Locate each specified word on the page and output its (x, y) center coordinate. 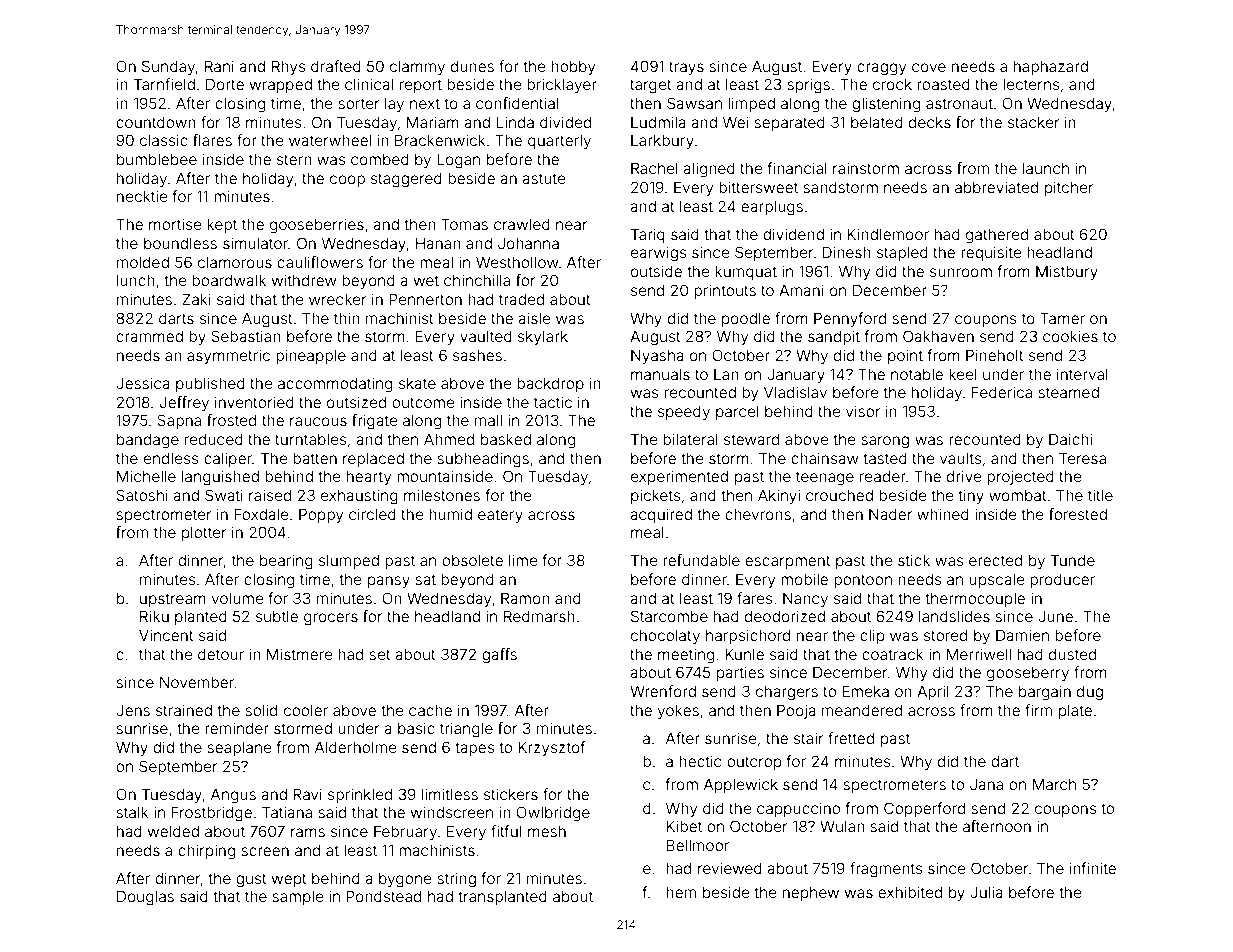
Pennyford (850, 319)
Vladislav (795, 392)
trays (686, 68)
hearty (369, 477)
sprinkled (360, 795)
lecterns (1031, 84)
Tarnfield (164, 84)
